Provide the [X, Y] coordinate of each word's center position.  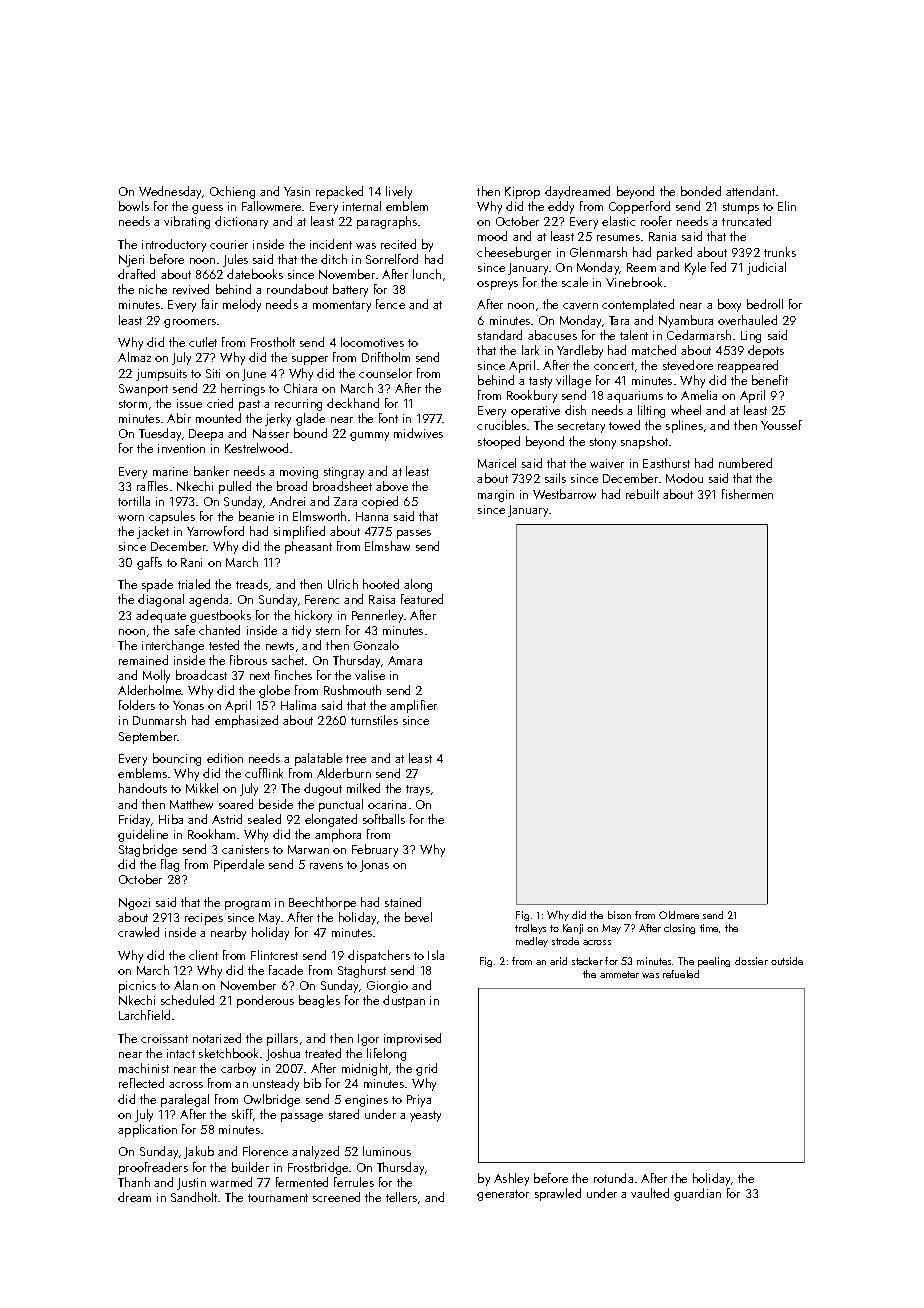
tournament [278, 1198]
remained [143, 660]
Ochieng [232, 192]
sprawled [558, 1194]
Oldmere [679, 915]
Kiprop [522, 193]
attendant [750, 191]
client [203, 955]
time [709, 928]
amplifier [413, 706]
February [375, 850]
